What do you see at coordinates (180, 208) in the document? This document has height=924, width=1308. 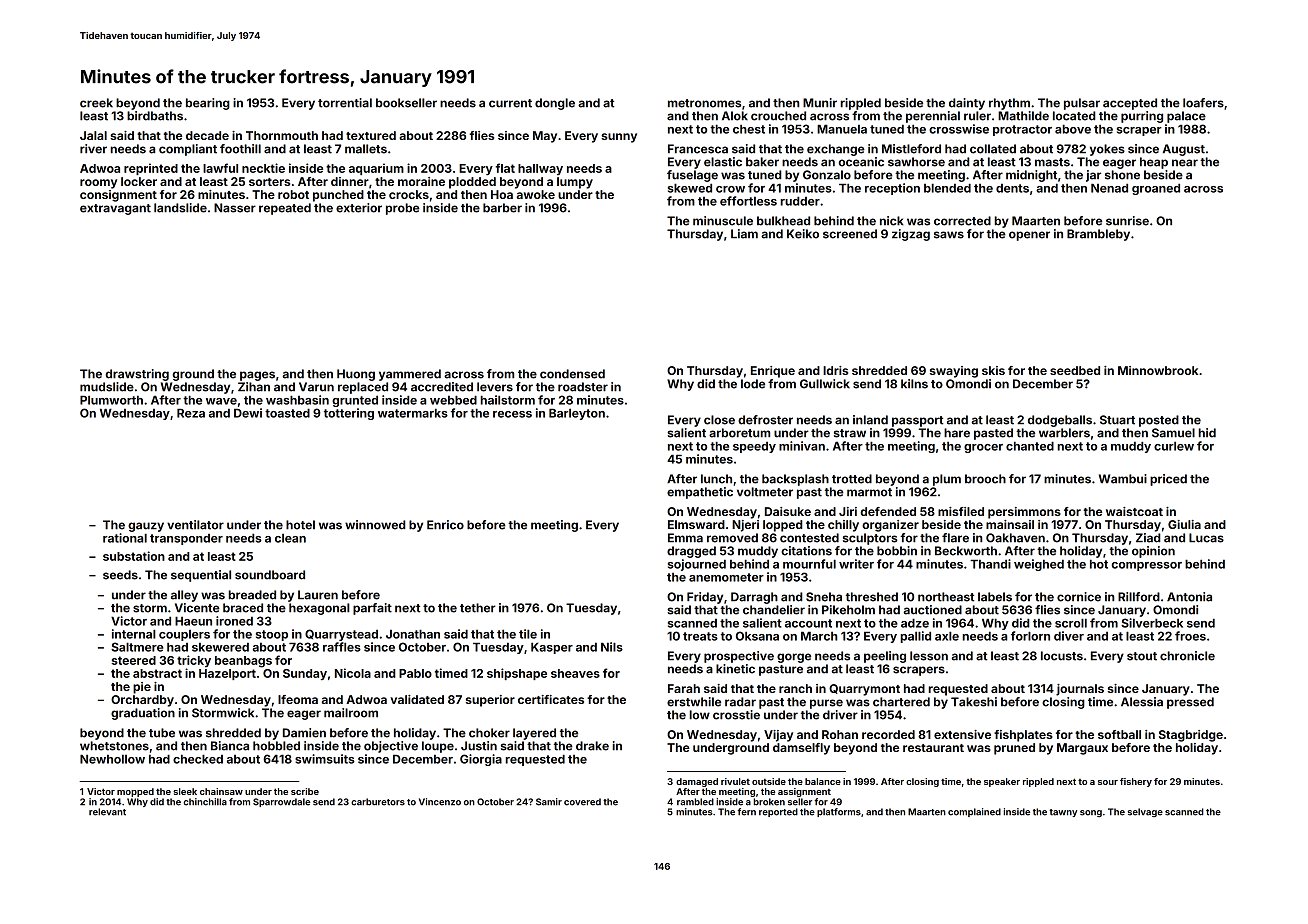 I see `landslide` at bounding box center [180, 208].
